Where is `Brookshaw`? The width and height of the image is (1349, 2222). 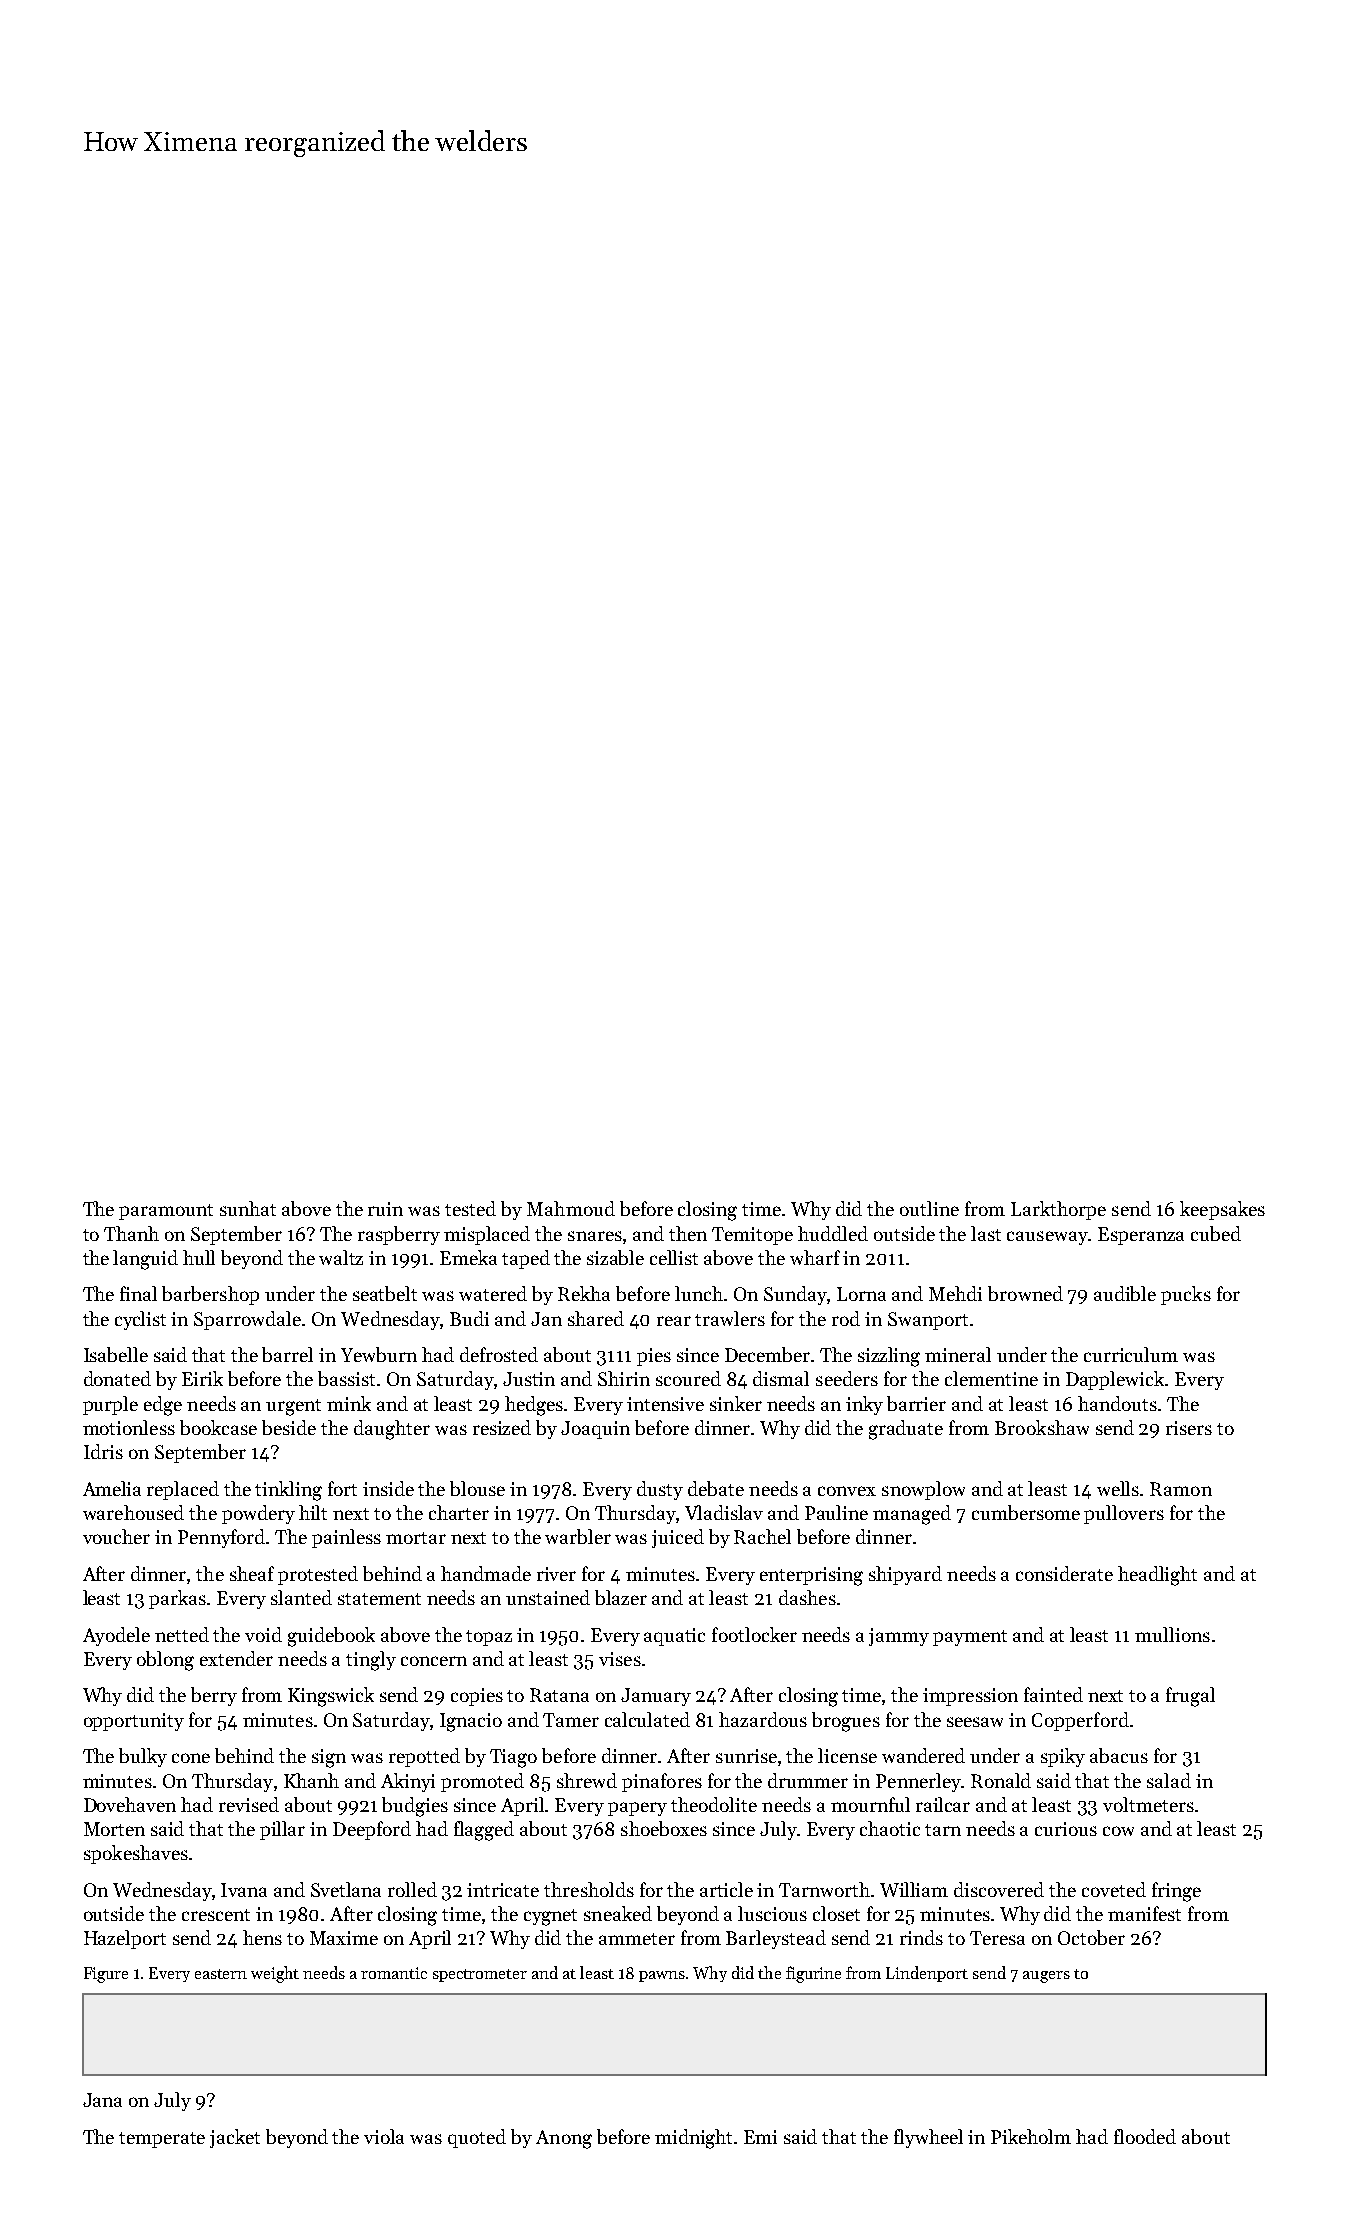 Brookshaw is located at coordinates (1042, 1427).
